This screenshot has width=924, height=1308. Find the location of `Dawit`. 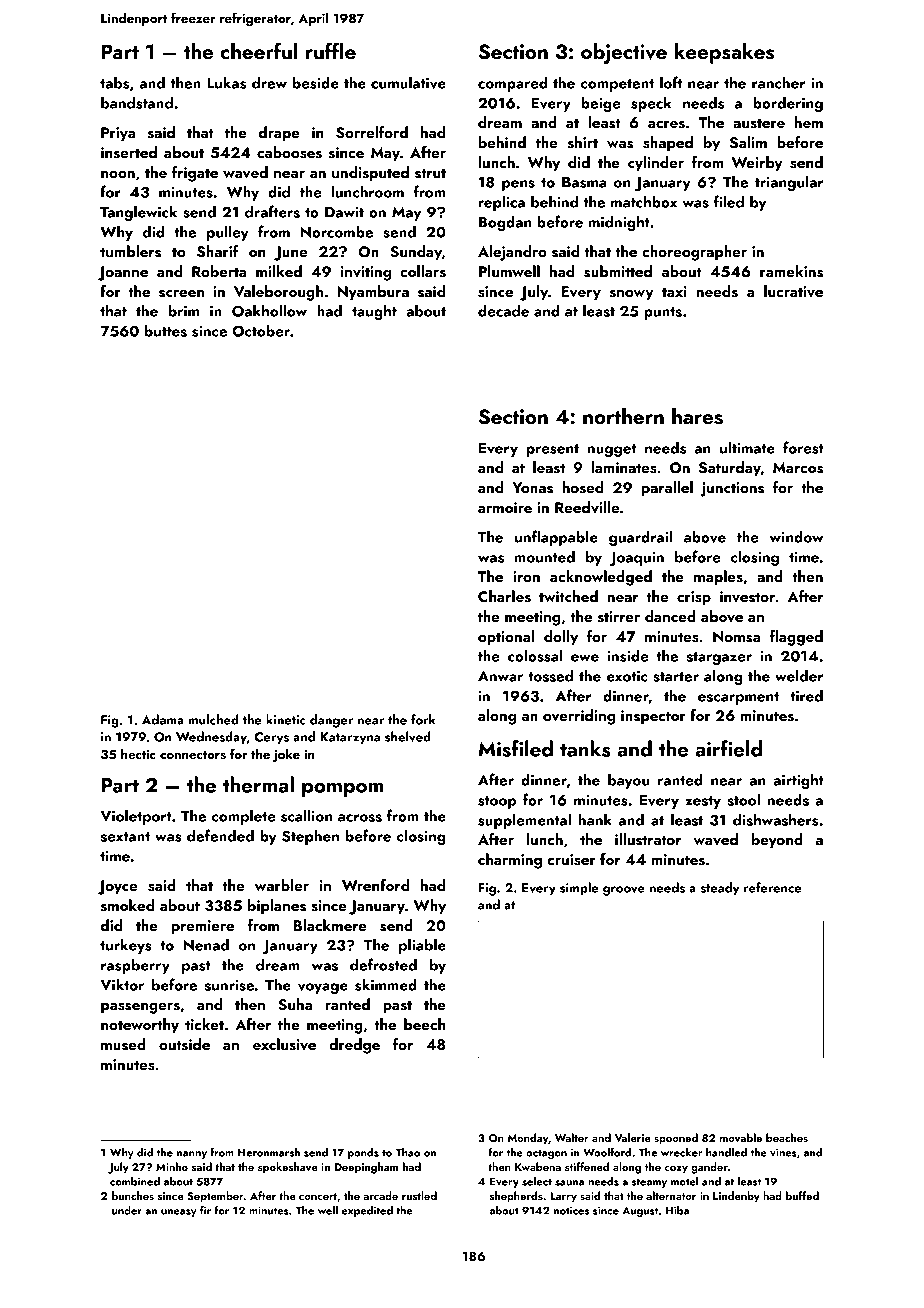

Dawit is located at coordinates (344, 212).
